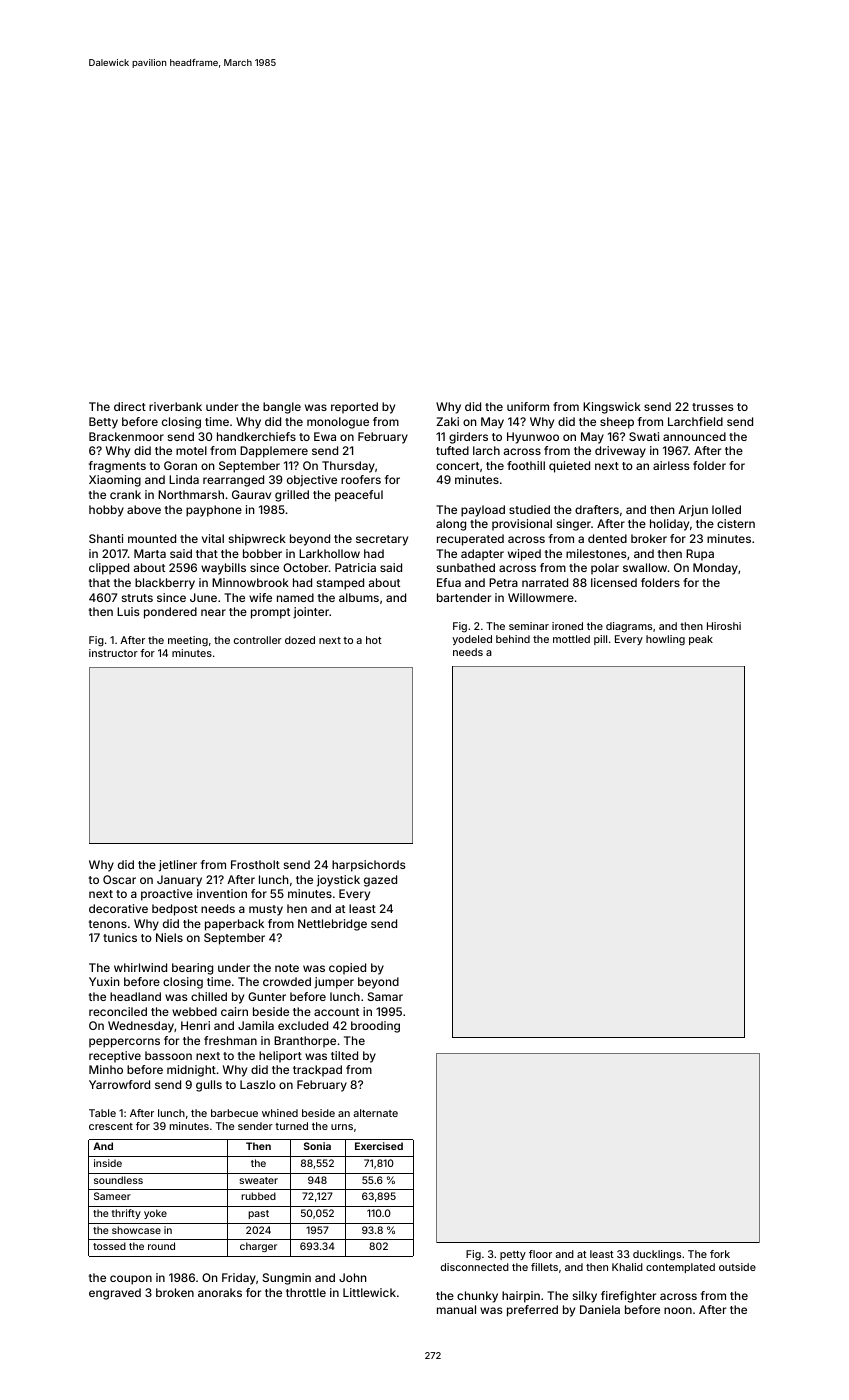 This screenshot has width=849, height=1400. I want to click on motel, so click(191, 450).
